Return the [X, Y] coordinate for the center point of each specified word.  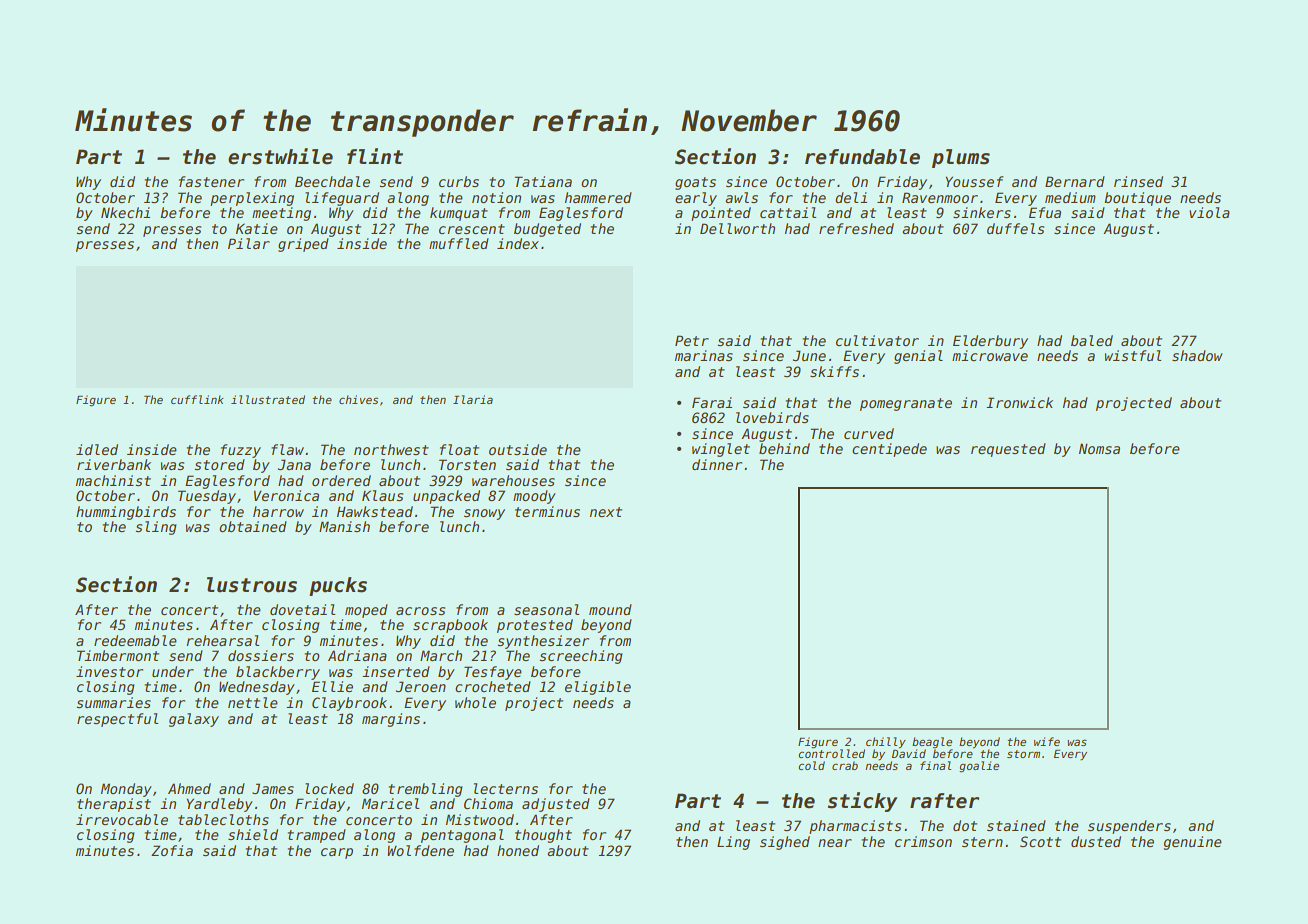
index [518, 243]
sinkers [982, 212]
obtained [253, 526]
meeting [281, 214]
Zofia [172, 850]
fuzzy [241, 451]
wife [1047, 741]
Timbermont [118, 655]
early [696, 199]
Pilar [249, 243]
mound [610, 609]
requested [1008, 450]
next [606, 512]
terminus [547, 511]
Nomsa [1099, 448]
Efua [1045, 212]
